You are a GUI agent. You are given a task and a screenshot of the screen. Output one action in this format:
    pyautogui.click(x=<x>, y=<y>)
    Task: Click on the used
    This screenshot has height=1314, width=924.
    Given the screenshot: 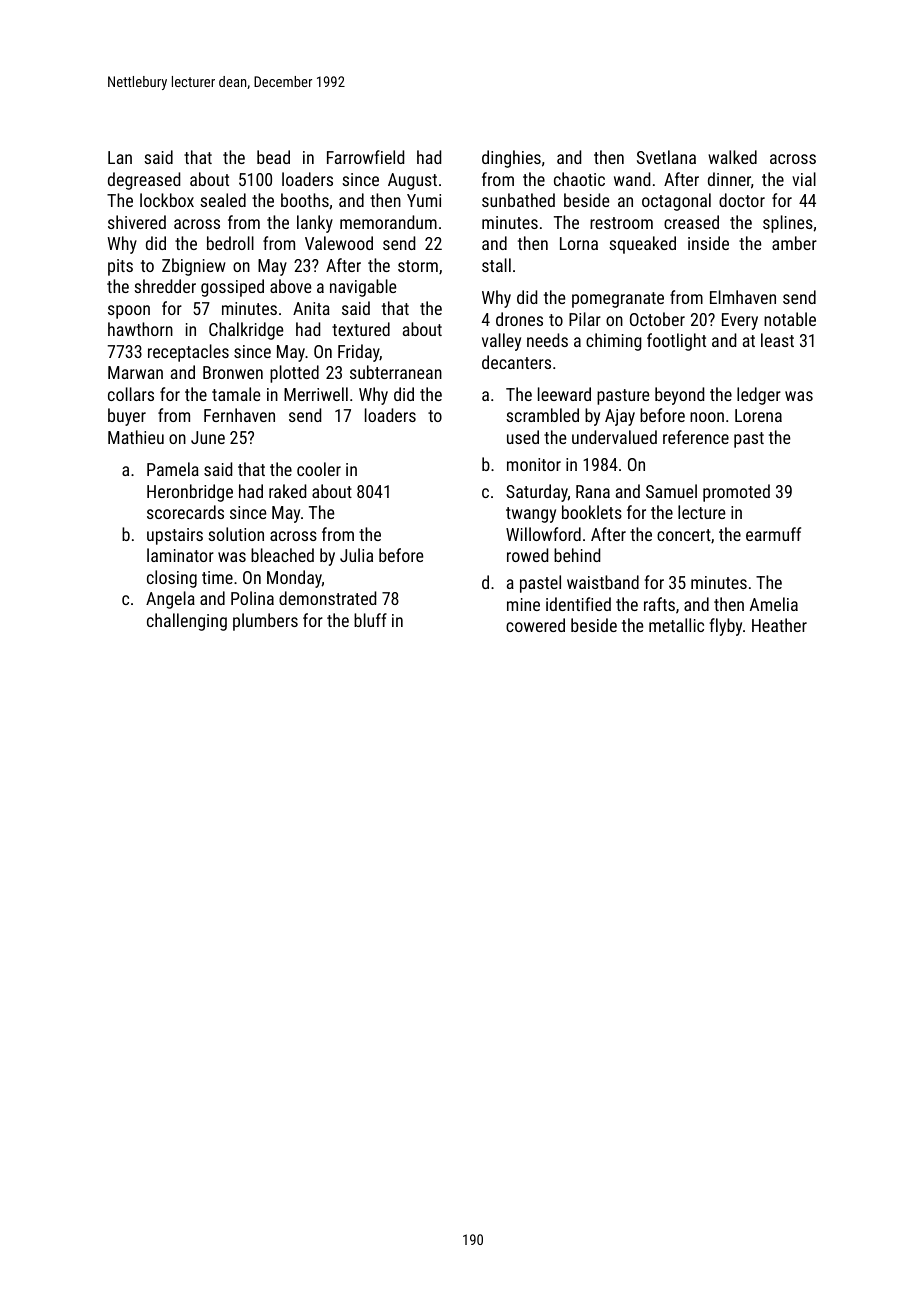 What is the action you would take?
    pyautogui.click(x=523, y=437)
